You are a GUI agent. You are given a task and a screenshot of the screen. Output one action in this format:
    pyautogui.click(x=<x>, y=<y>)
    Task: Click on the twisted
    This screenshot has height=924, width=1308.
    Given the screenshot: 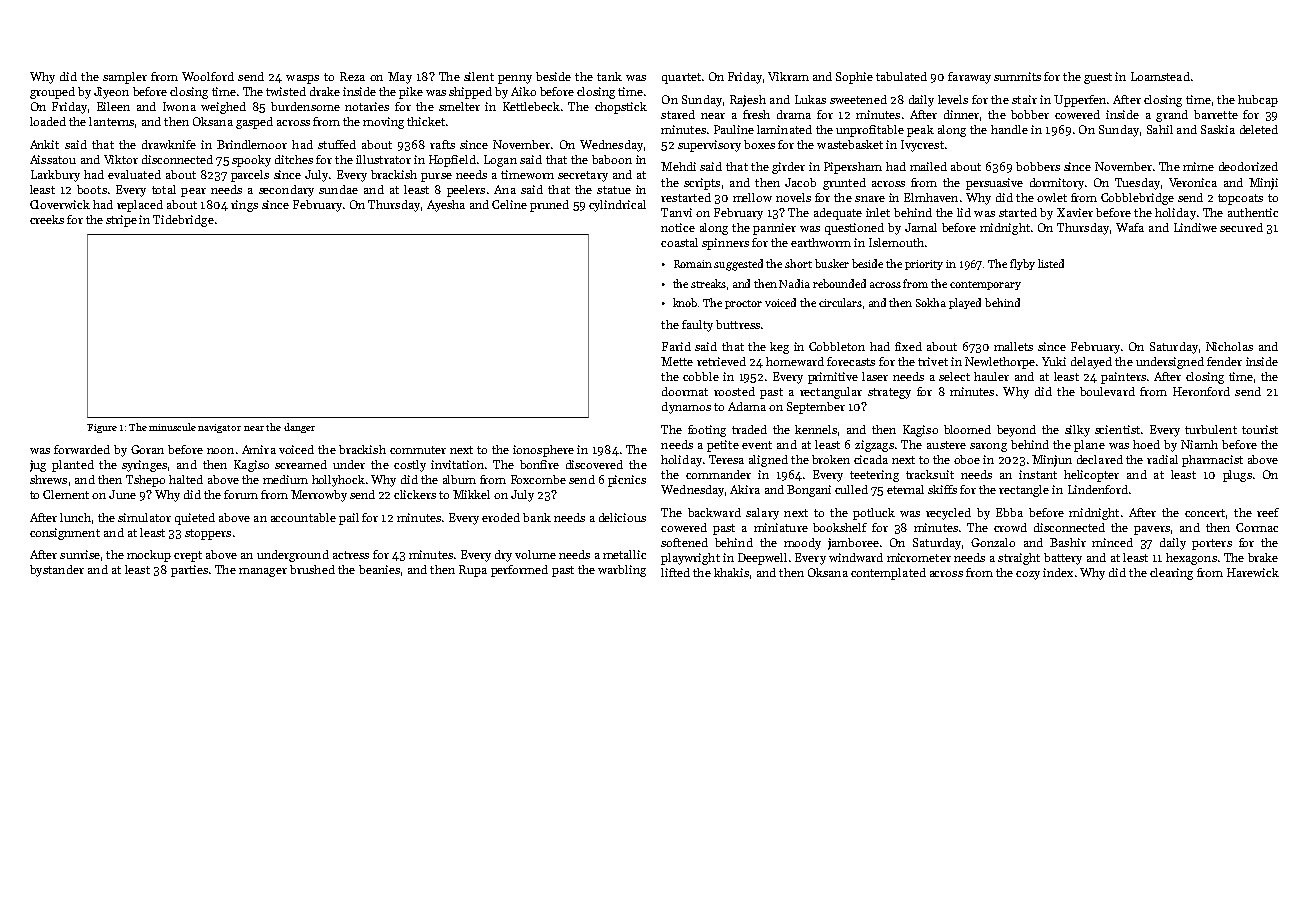 What is the action you would take?
    pyautogui.click(x=286, y=91)
